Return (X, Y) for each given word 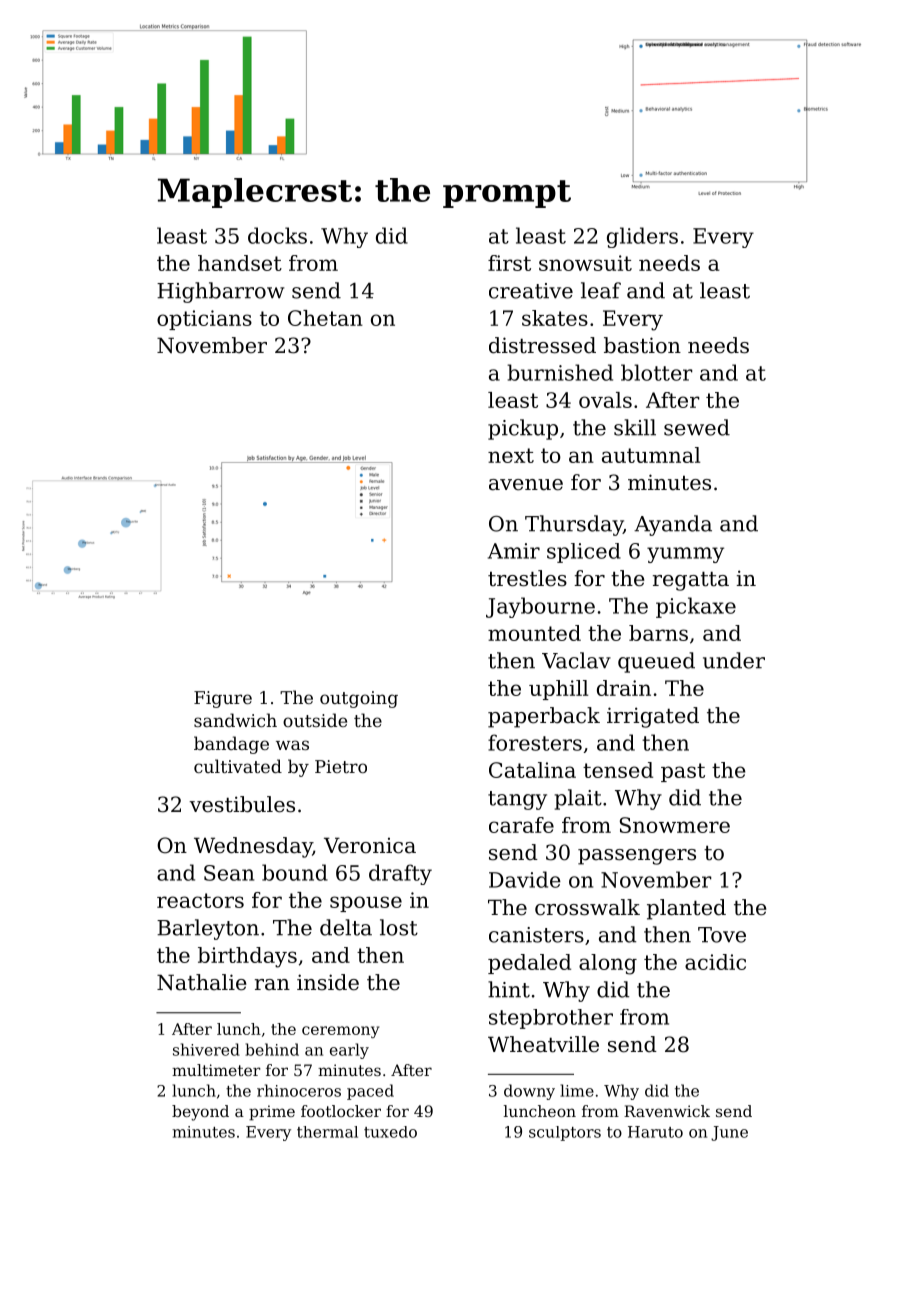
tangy (517, 800)
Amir (514, 551)
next (511, 455)
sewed (697, 427)
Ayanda (673, 525)
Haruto (655, 1132)
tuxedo (390, 1132)
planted (686, 909)
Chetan (325, 318)
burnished (560, 372)
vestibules (242, 804)
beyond (200, 1113)
